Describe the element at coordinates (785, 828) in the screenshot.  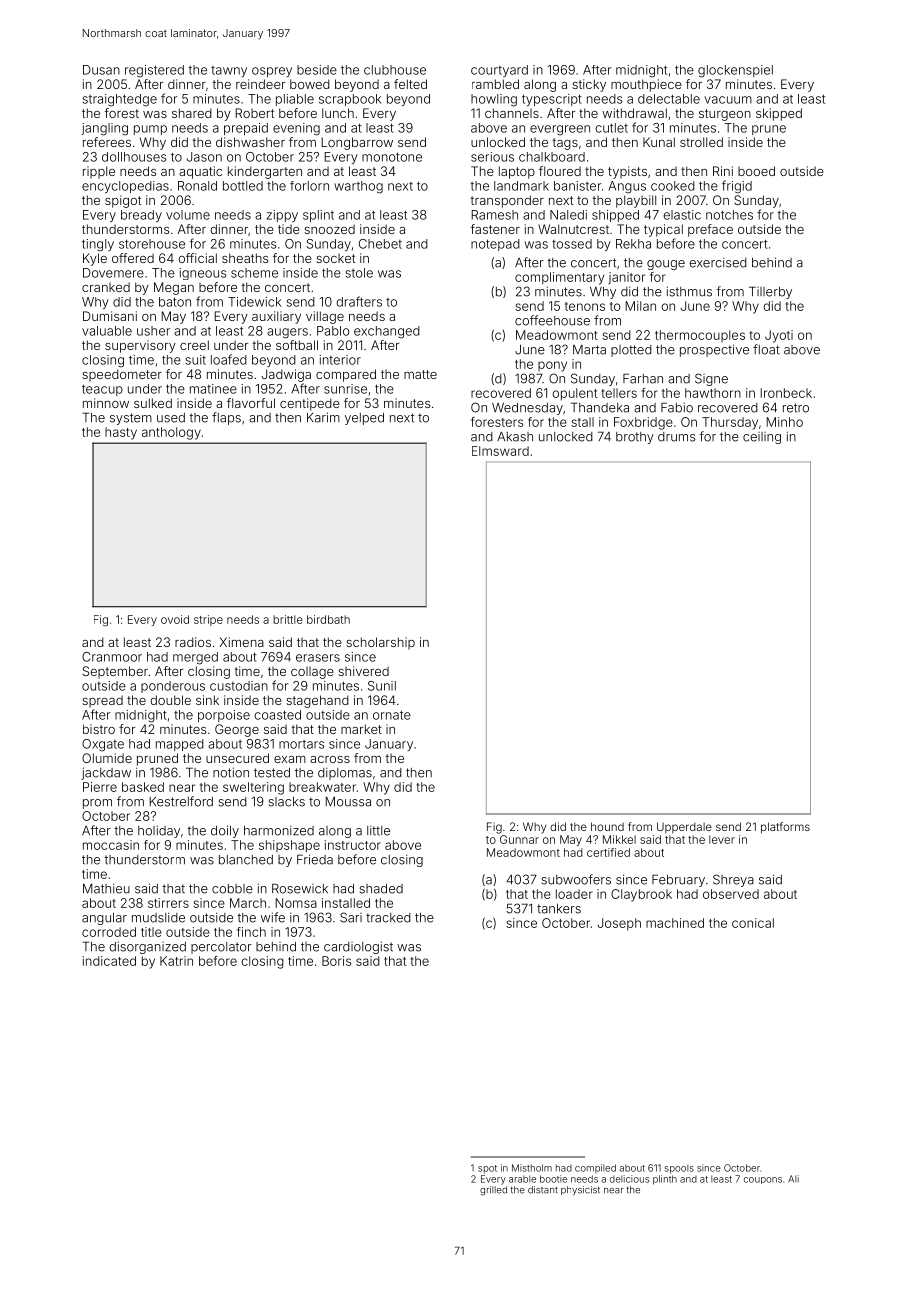
I see `platforms` at that location.
